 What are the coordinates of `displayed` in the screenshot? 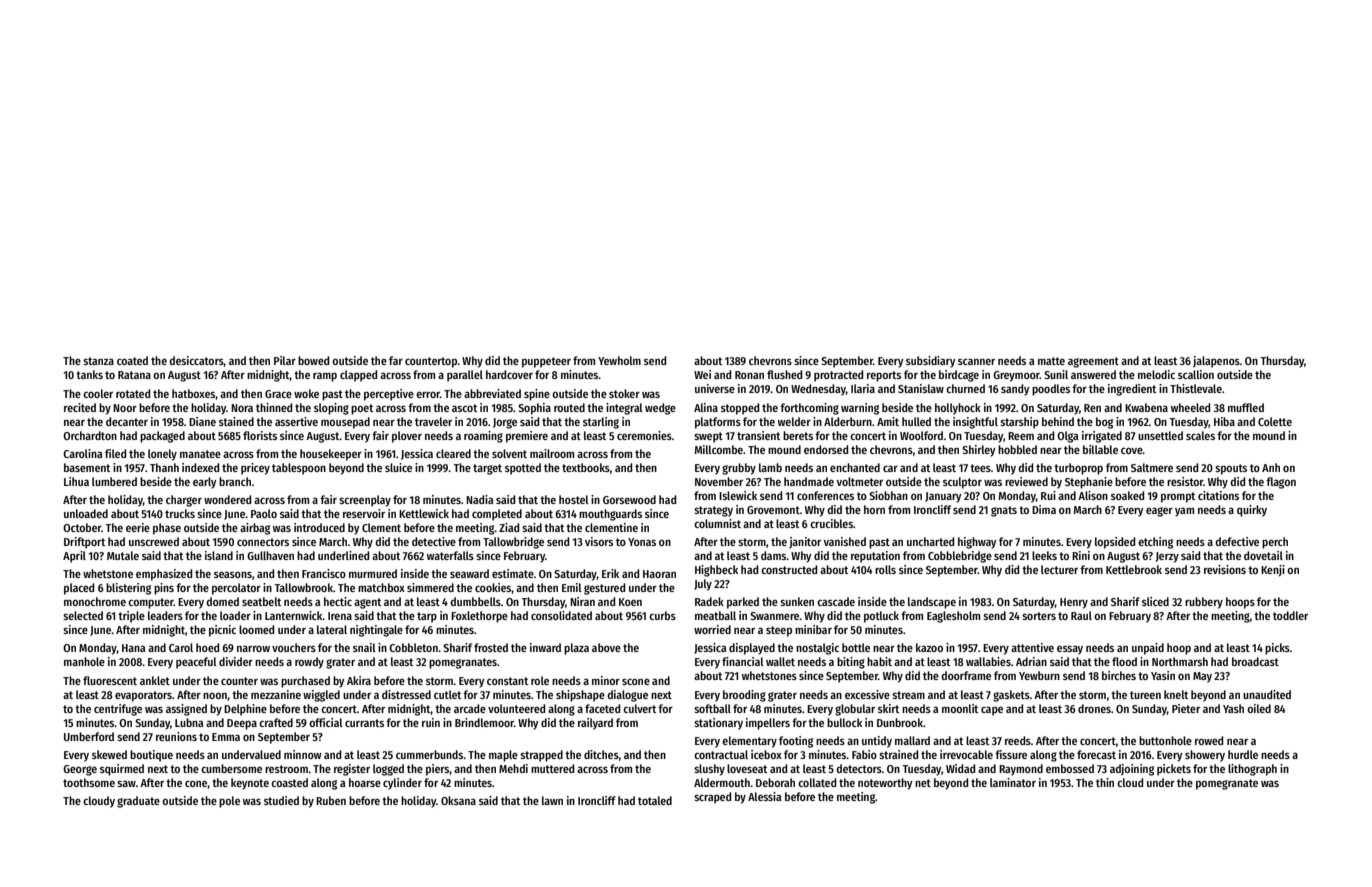 It's located at (752, 649).
